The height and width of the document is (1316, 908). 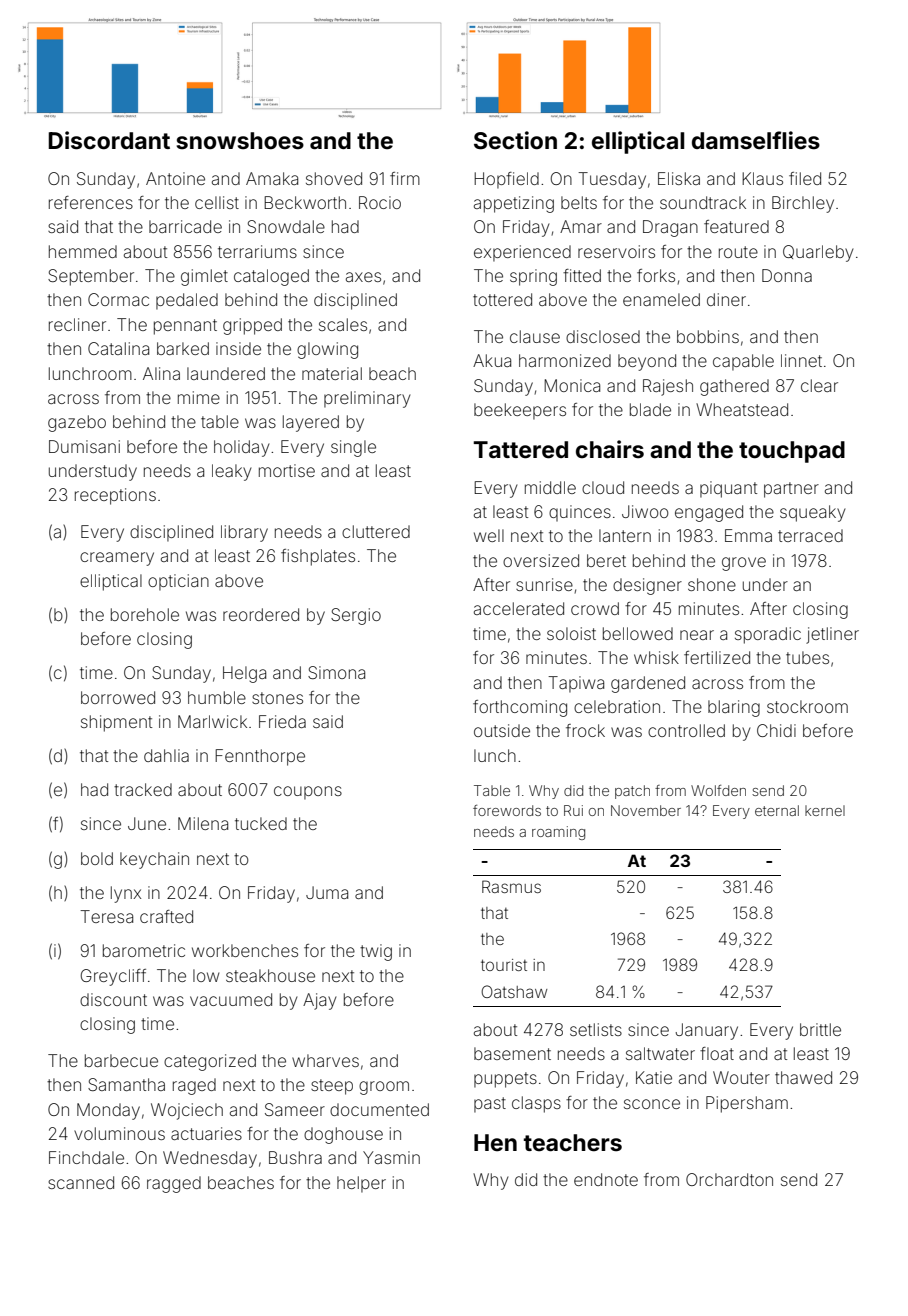 What do you see at coordinates (308, 793) in the document?
I see `coupons` at bounding box center [308, 793].
